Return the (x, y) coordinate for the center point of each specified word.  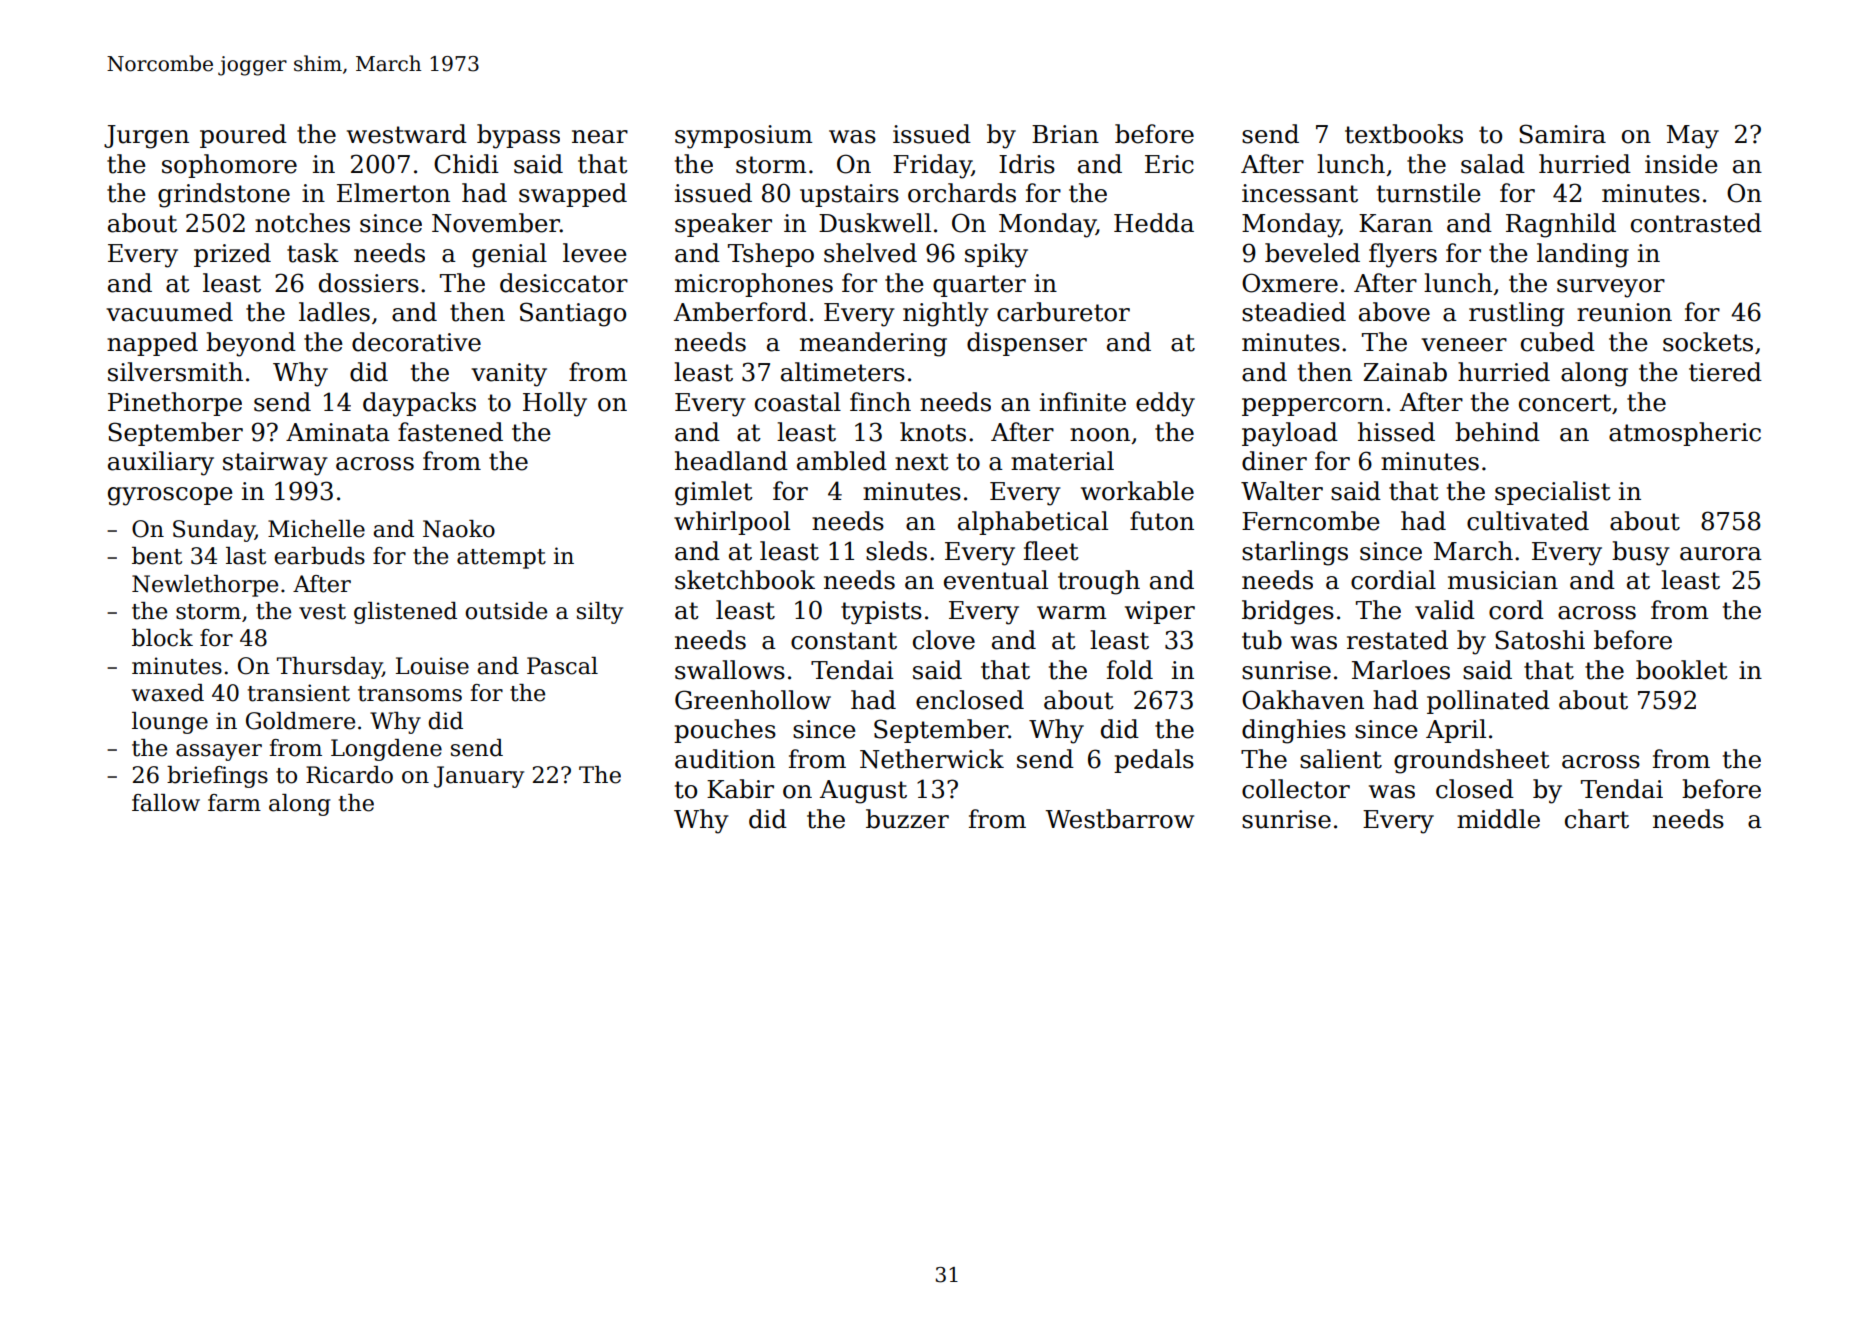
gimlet (714, 493)
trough (1099, 582)
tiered (1725, 372)
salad (1493, 164)
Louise (432, 666)
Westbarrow (1119, 819)
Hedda (1154, 223)
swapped (573, 195)
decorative (416, 342)
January (479, 777)
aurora (1721, 554)
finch (880, 402)
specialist (1553, 493)
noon (1100, 435)
